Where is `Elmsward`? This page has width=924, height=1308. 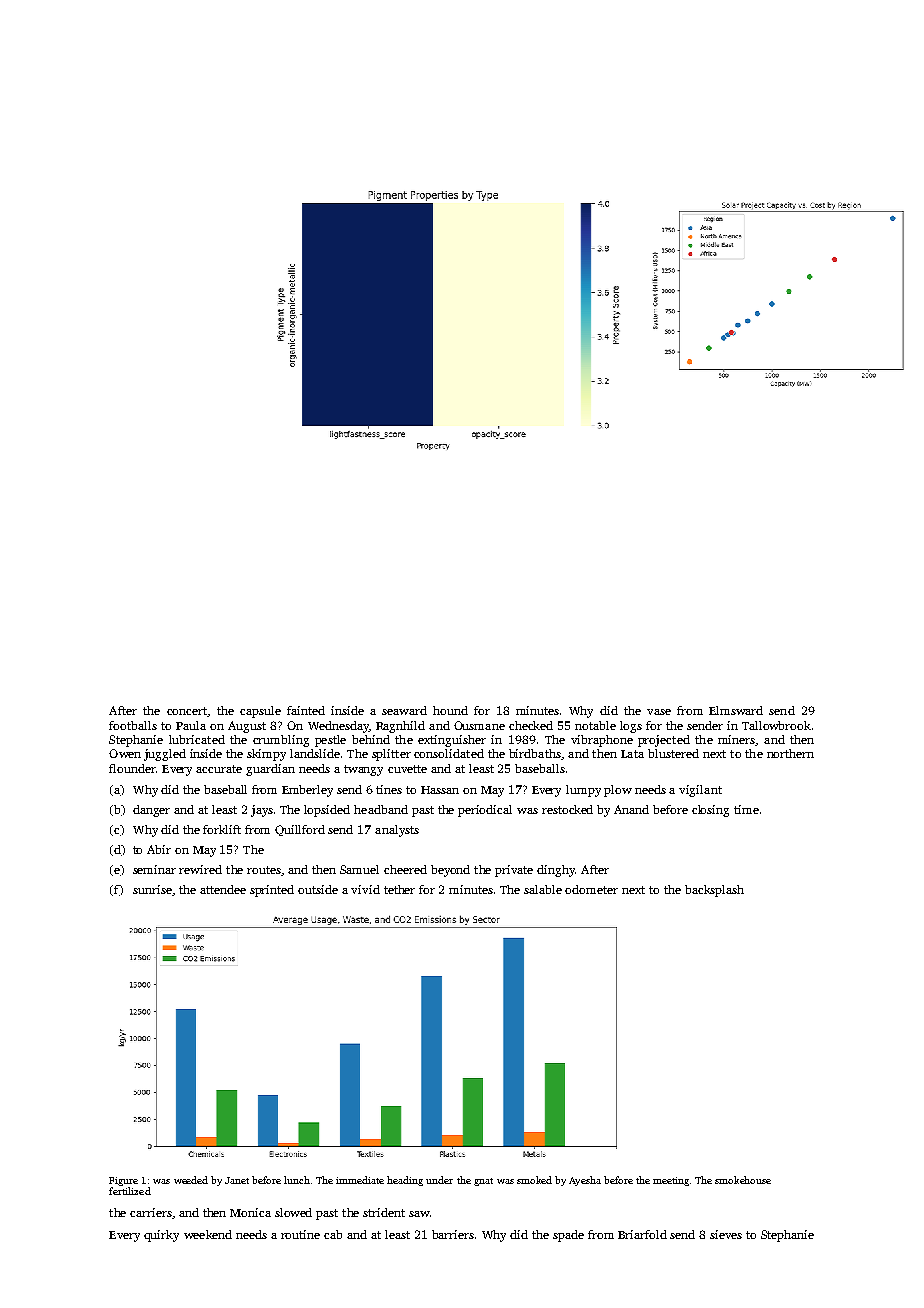
Elmsward is located at coordinates (736, 710).
